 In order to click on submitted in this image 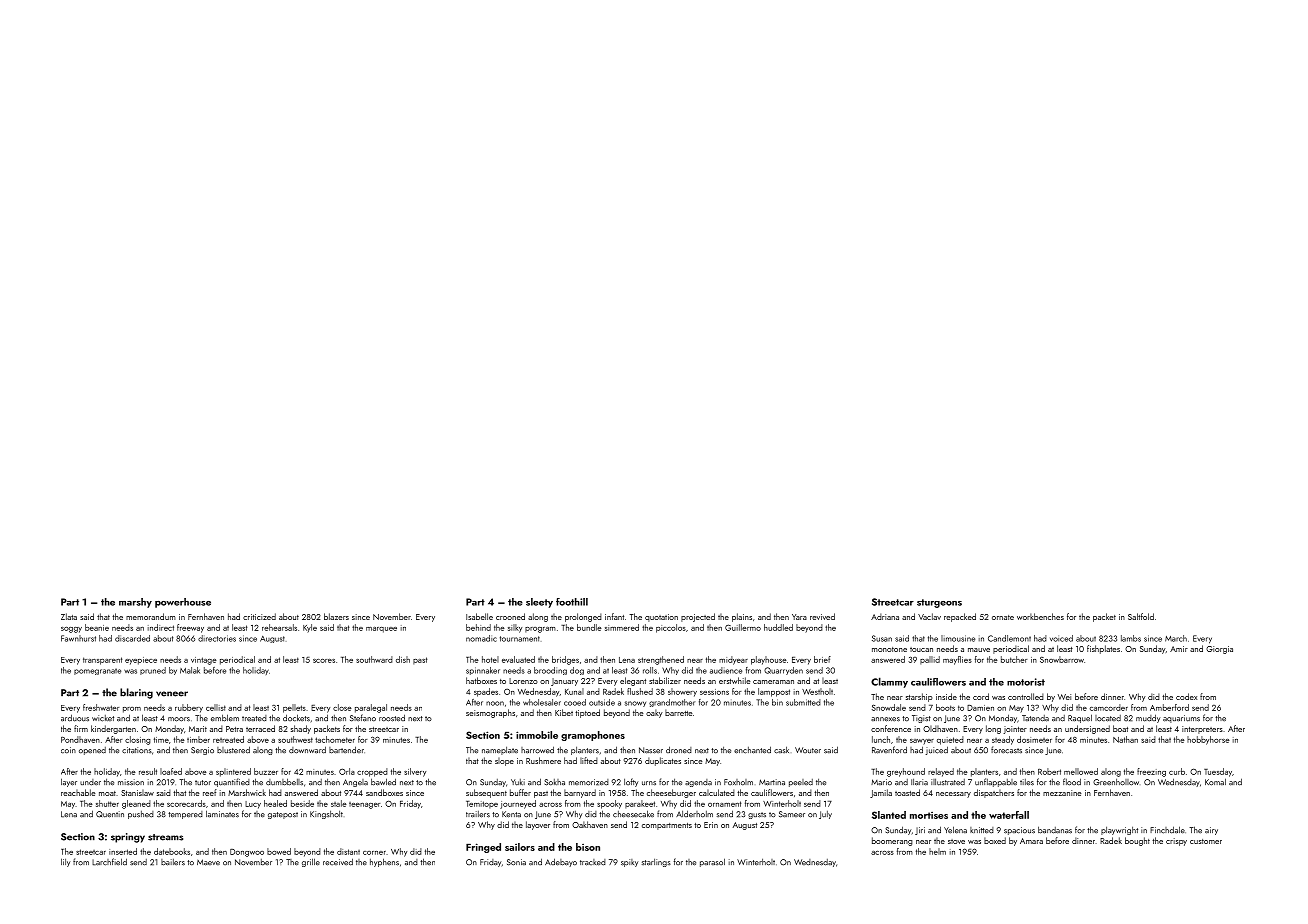, I will do `click(803, 702)`.
